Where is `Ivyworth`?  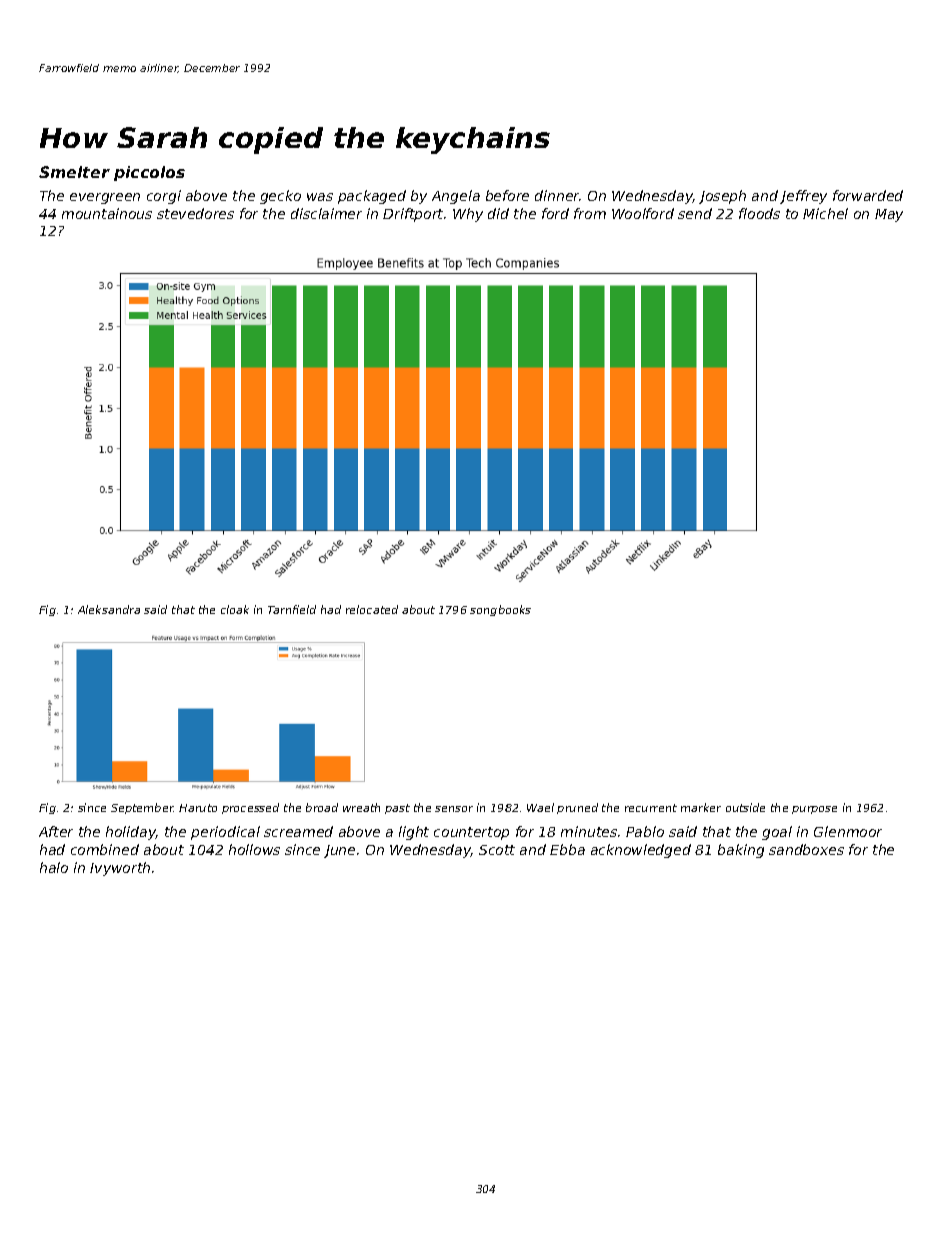 Ivyworth is located at coordinates (120, 869).
